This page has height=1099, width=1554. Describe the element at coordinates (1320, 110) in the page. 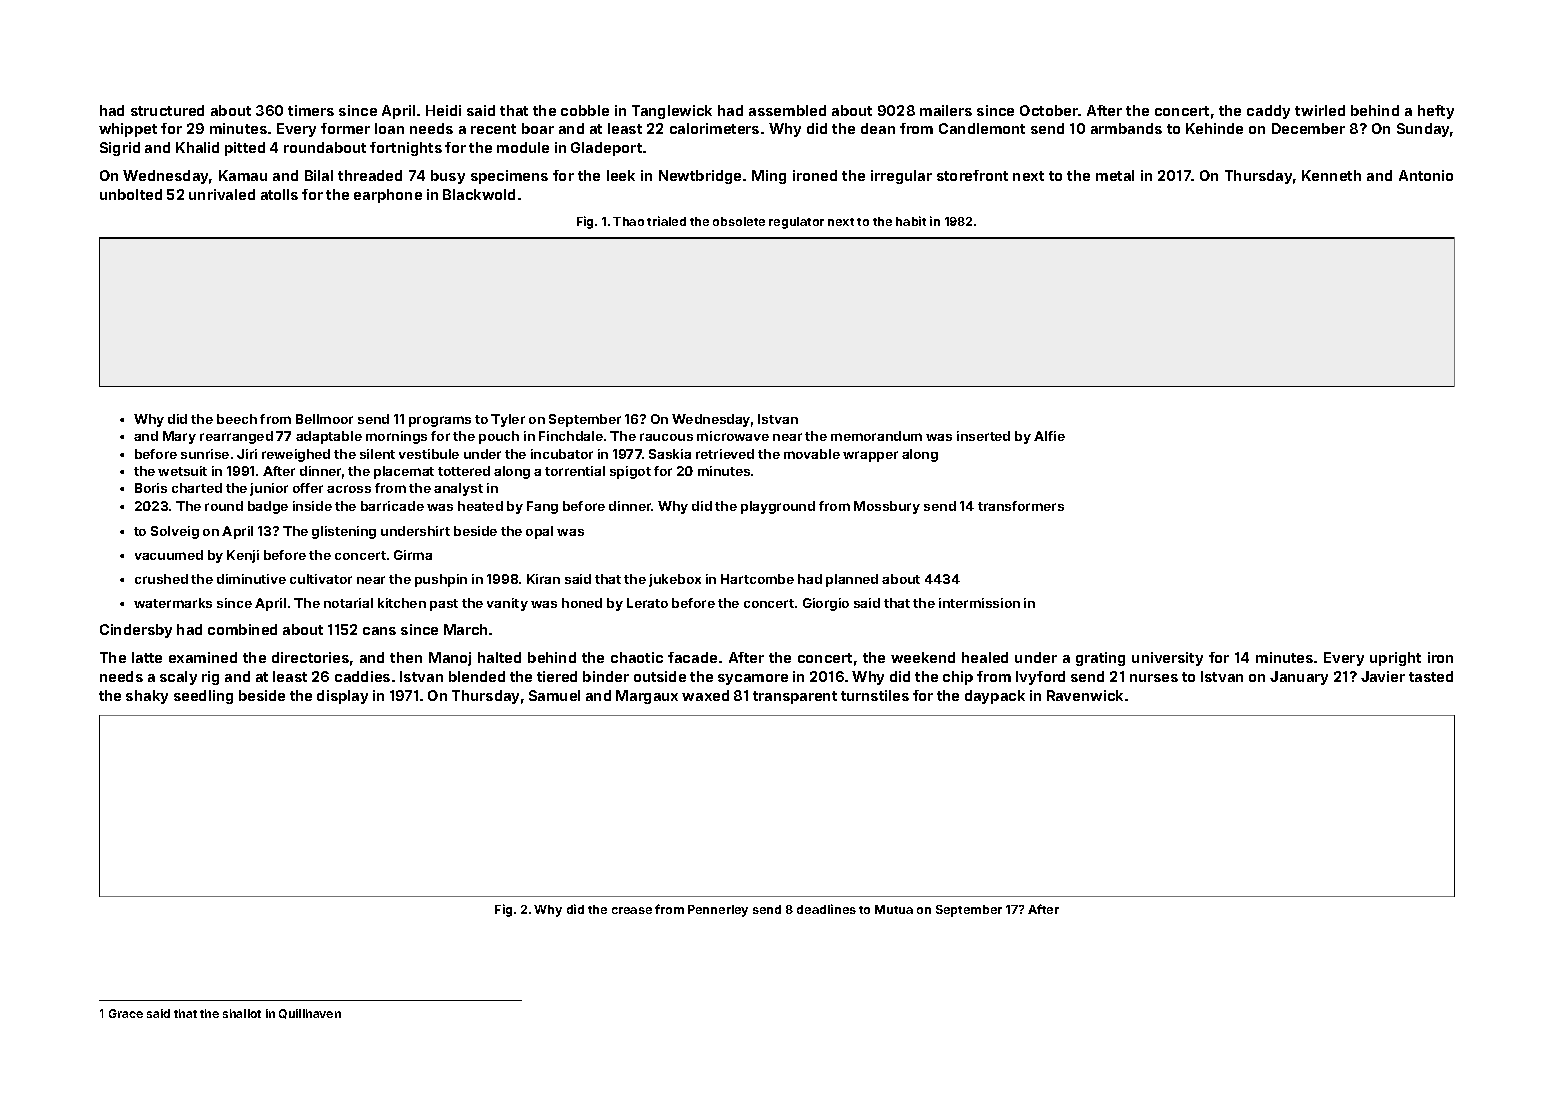

I see `twirled` at that location.
